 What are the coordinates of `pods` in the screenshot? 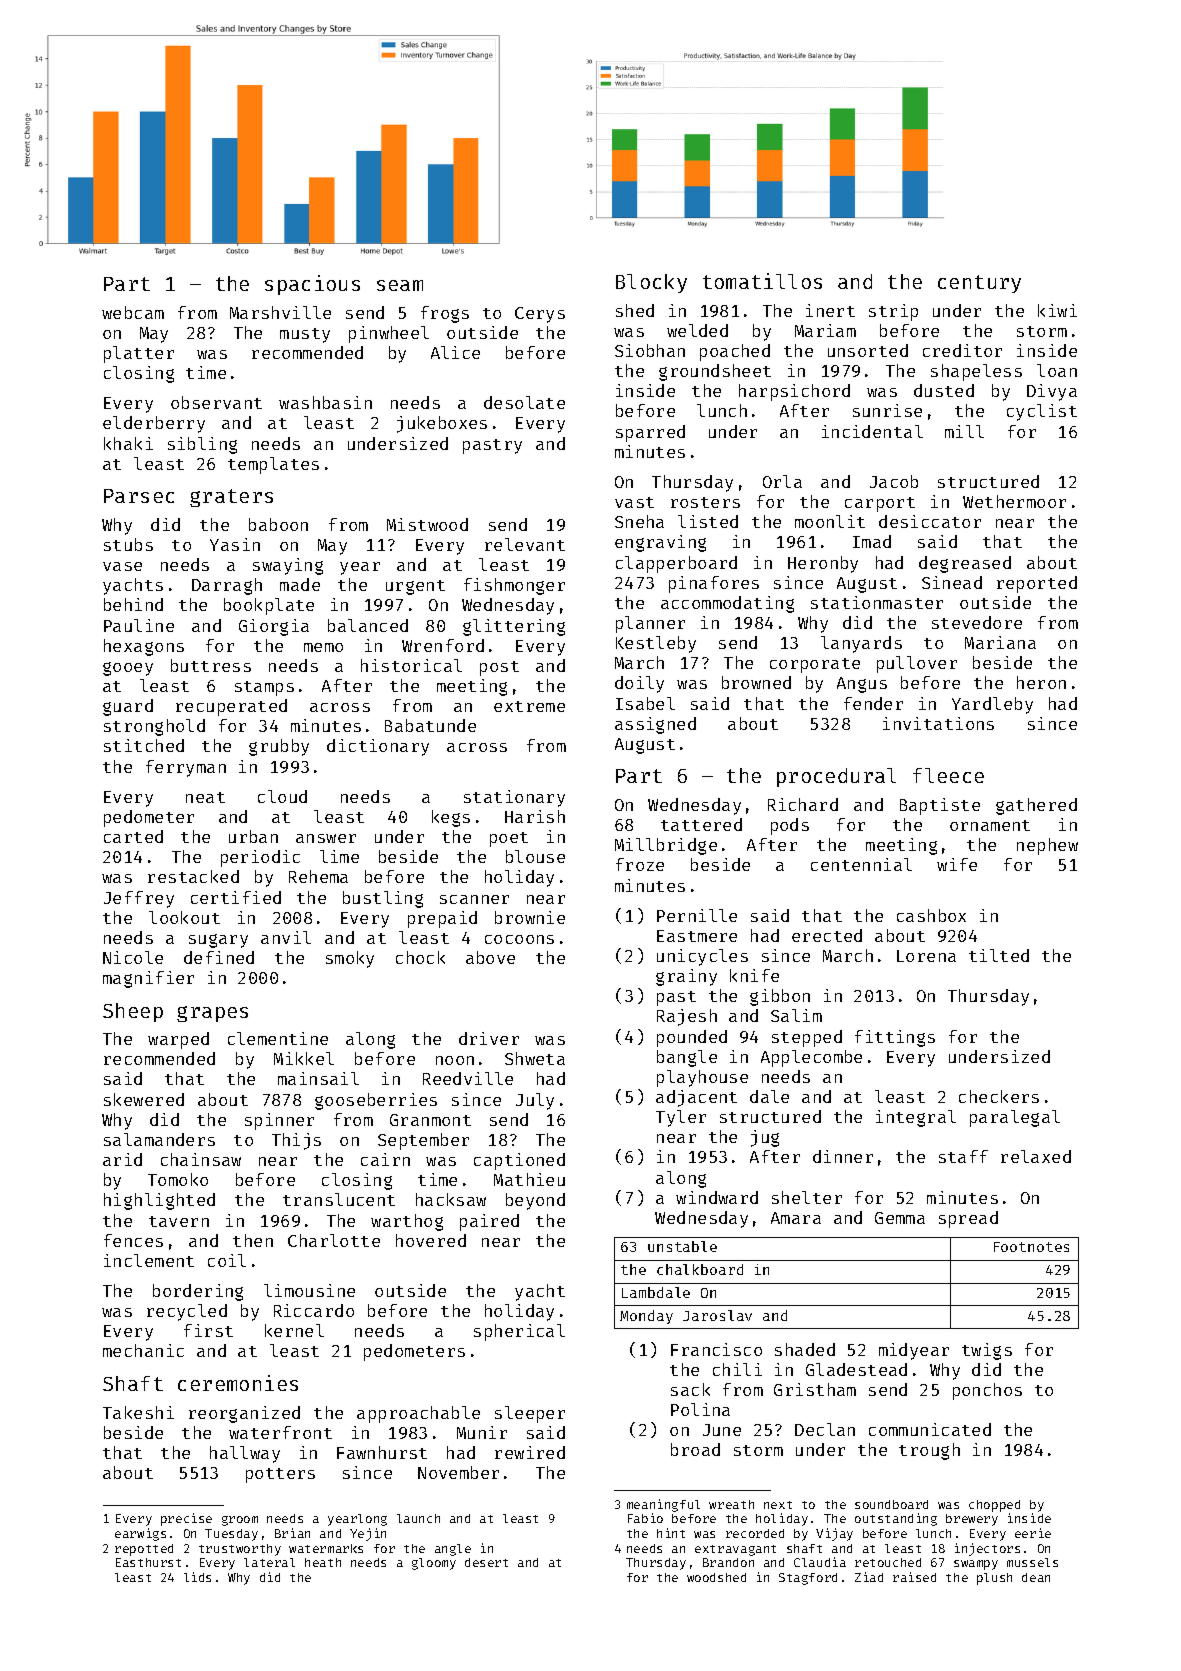 It's located at (790, 826).
